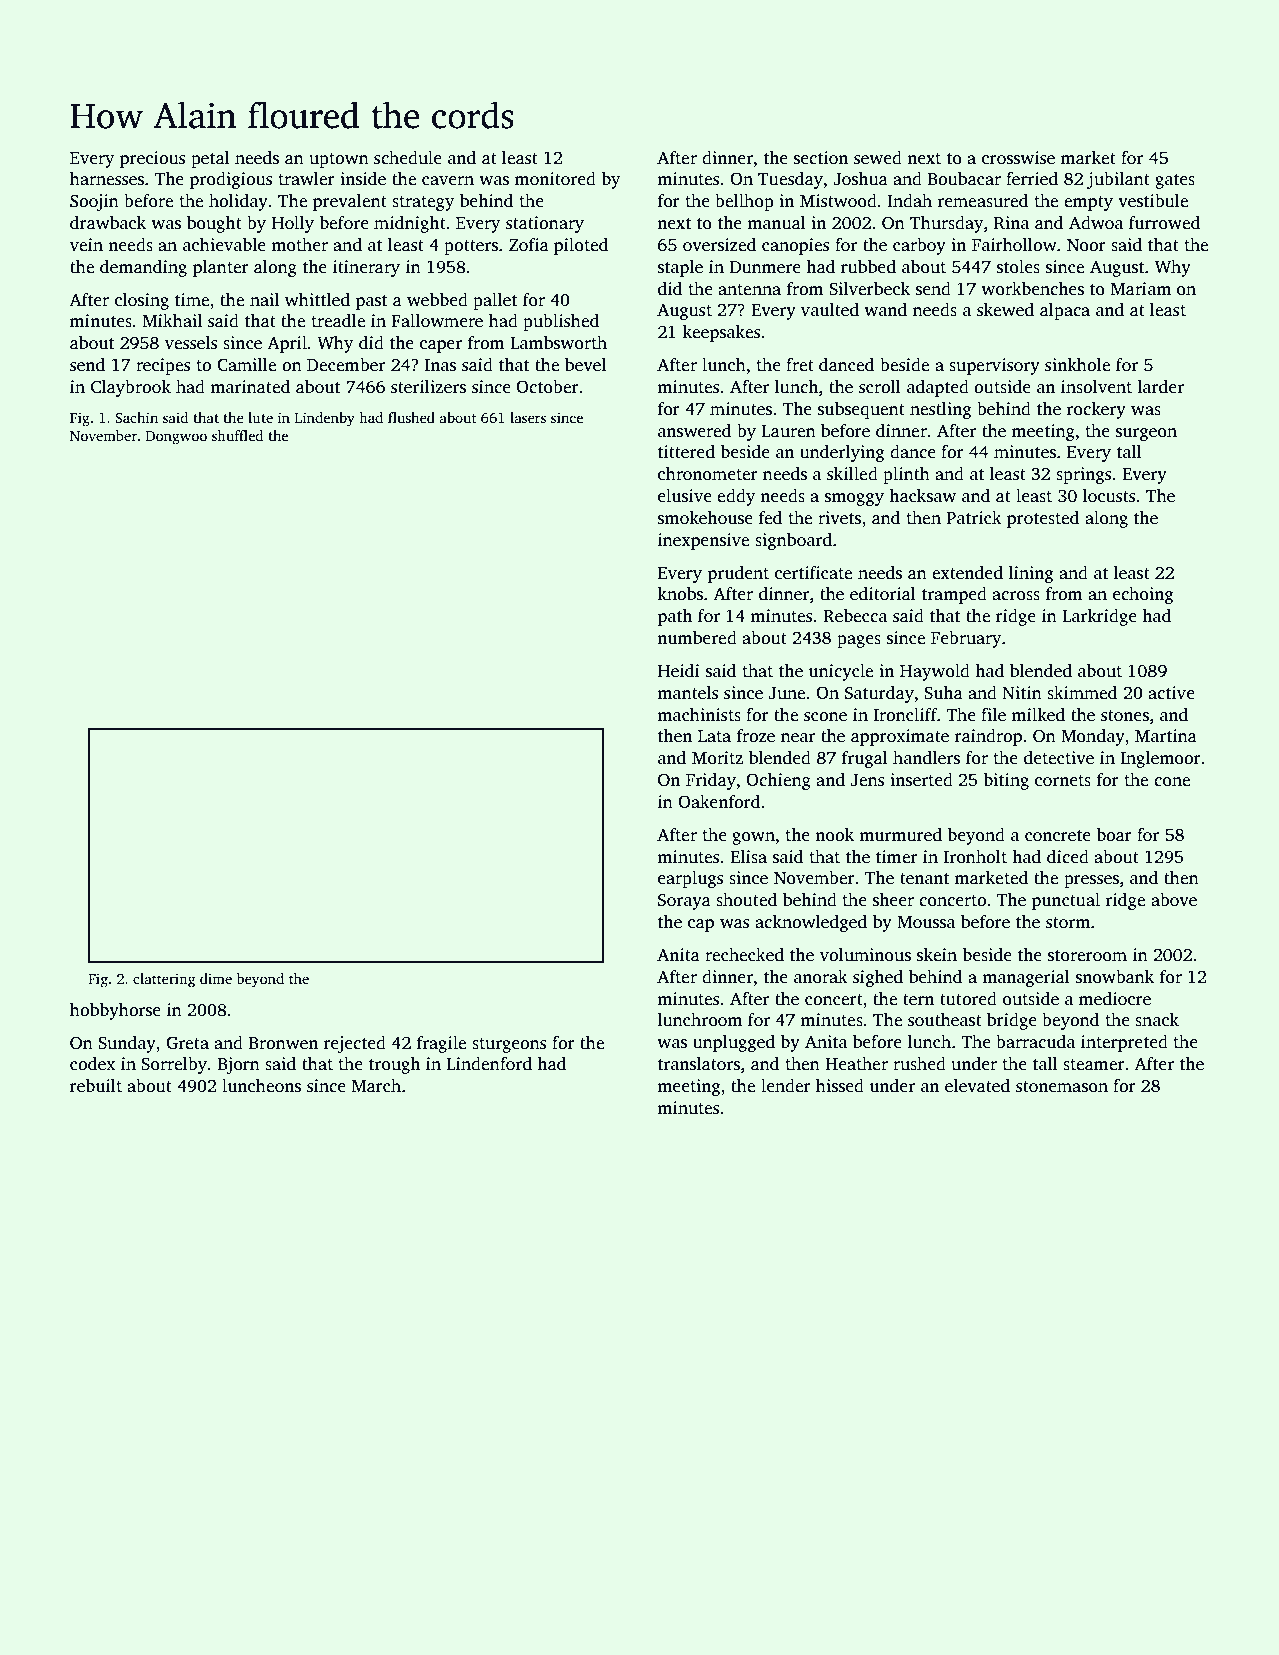 The width and height of the screenshot is (1279, 1655). Describe the element at coordinates (1018, 158) in the screenshot. I see `crosswise` at that location.
